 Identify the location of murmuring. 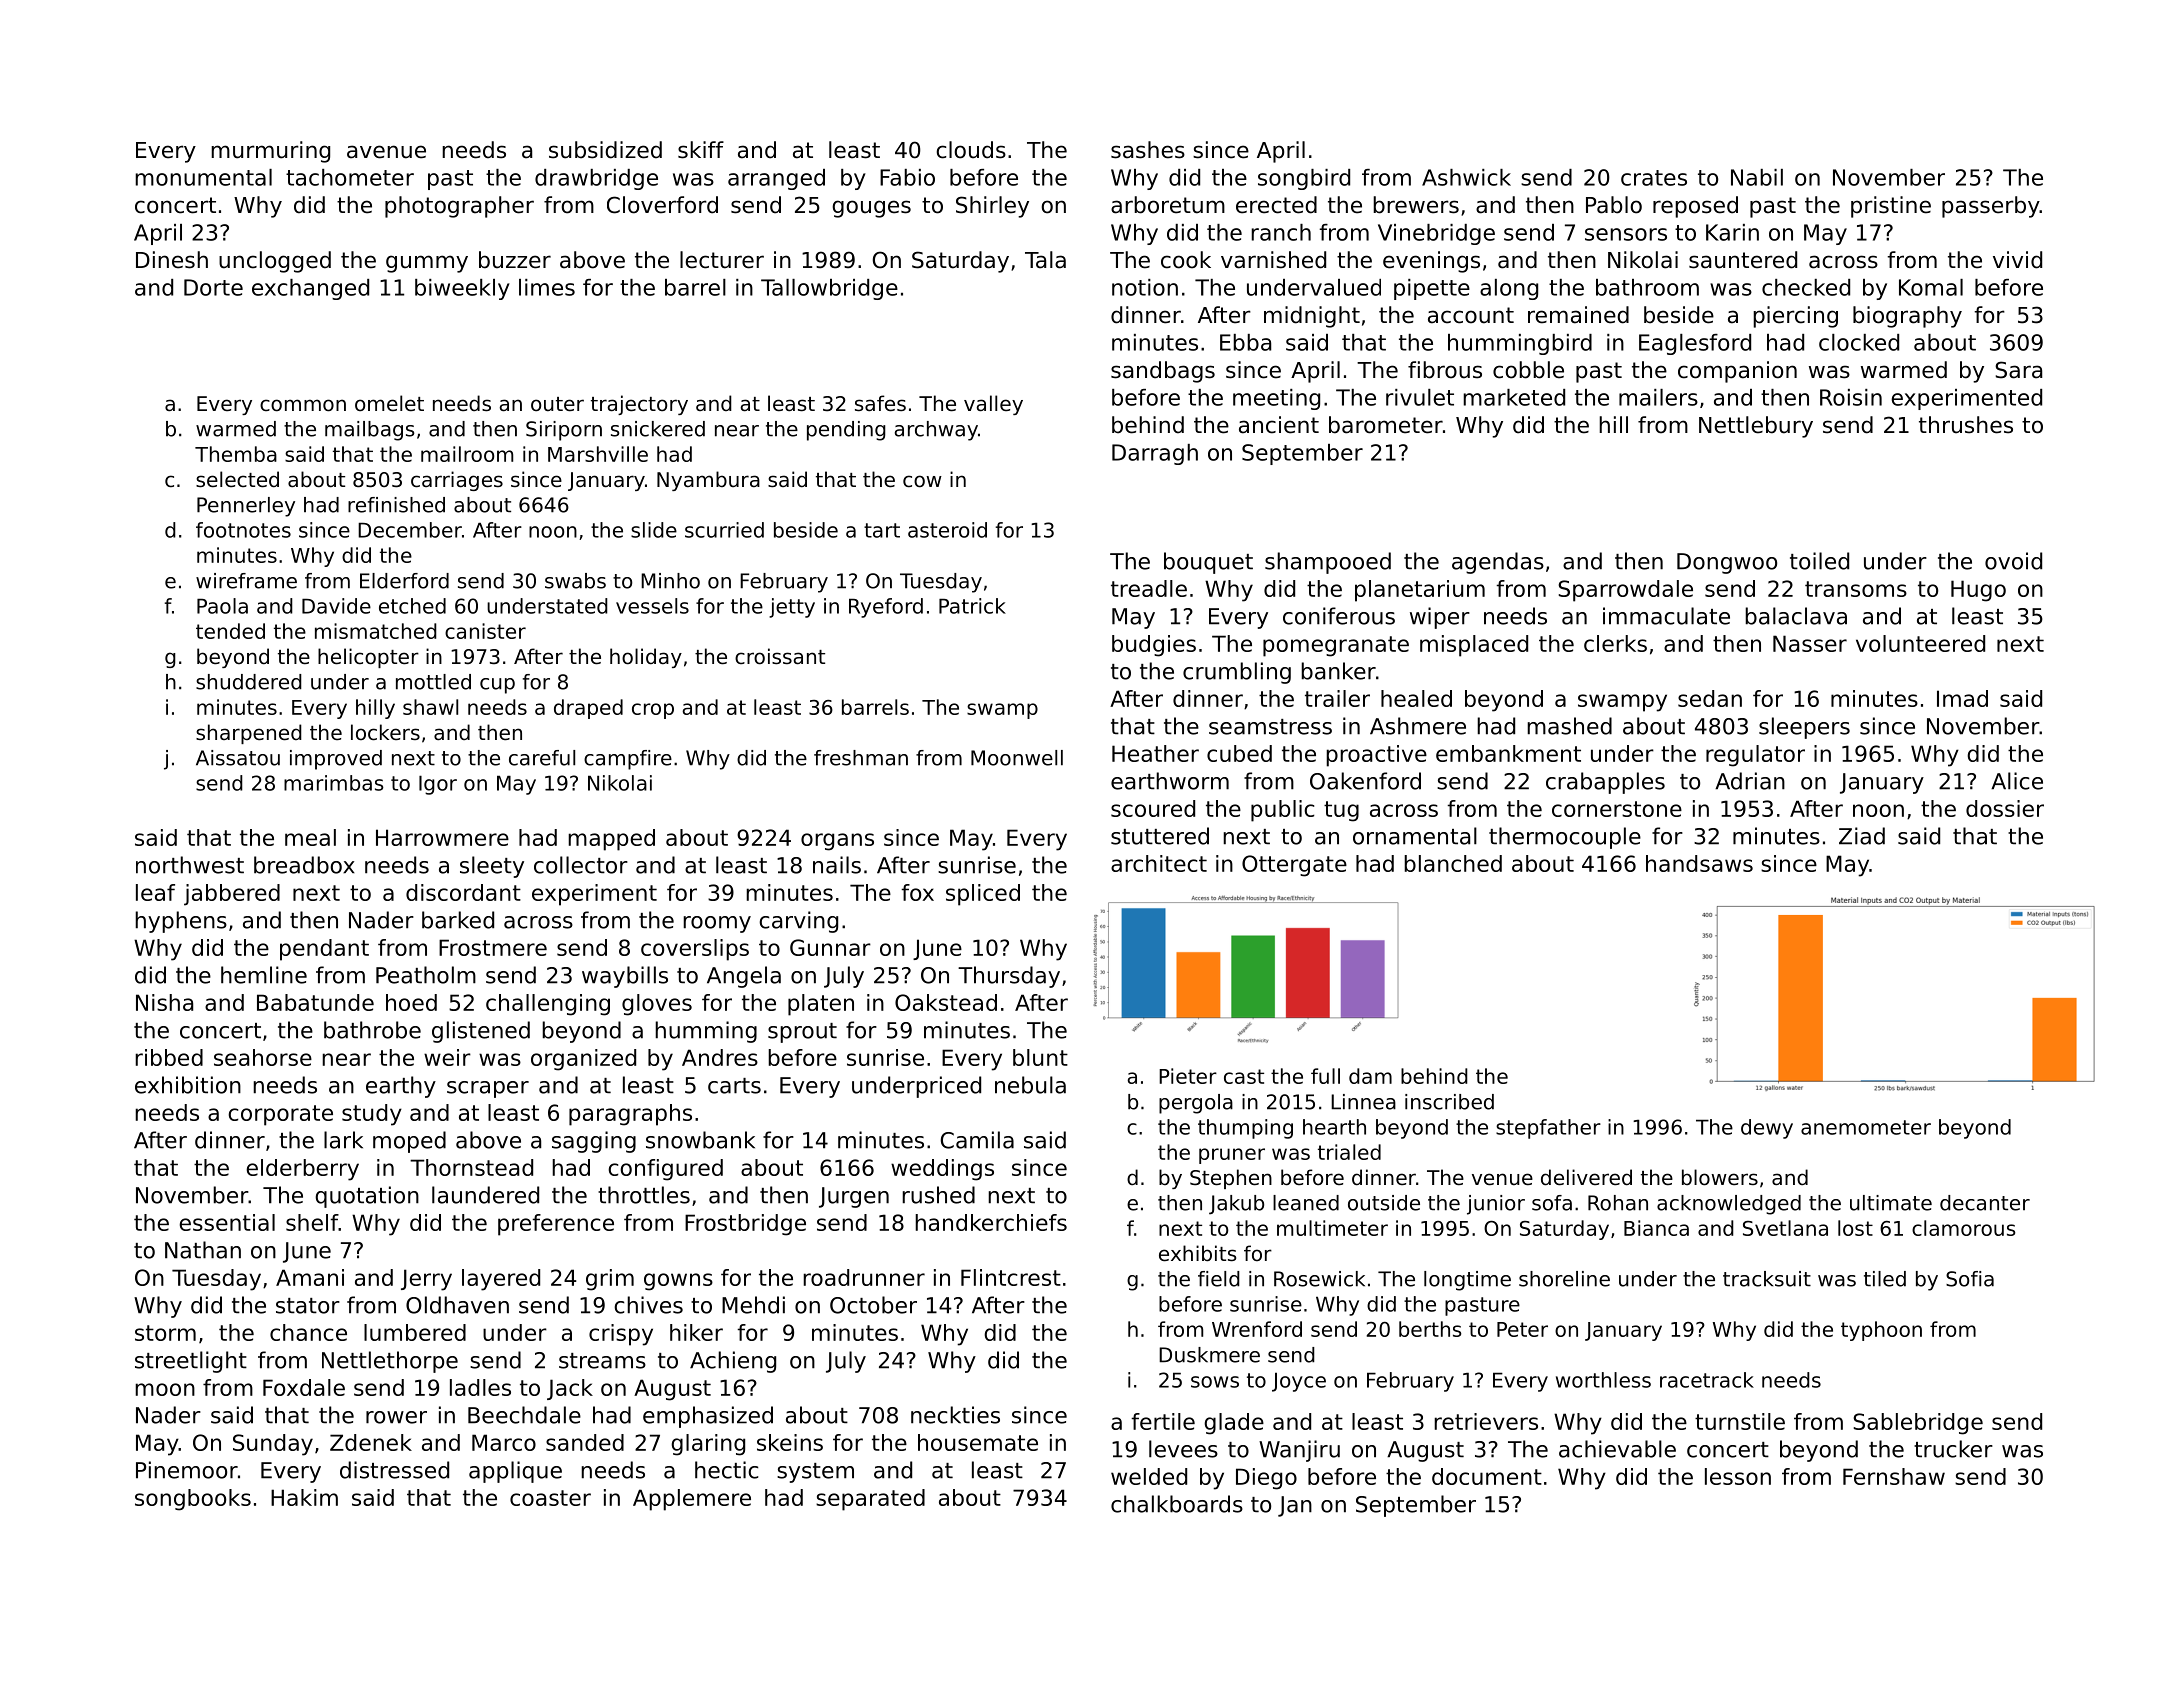
(270, 152).
